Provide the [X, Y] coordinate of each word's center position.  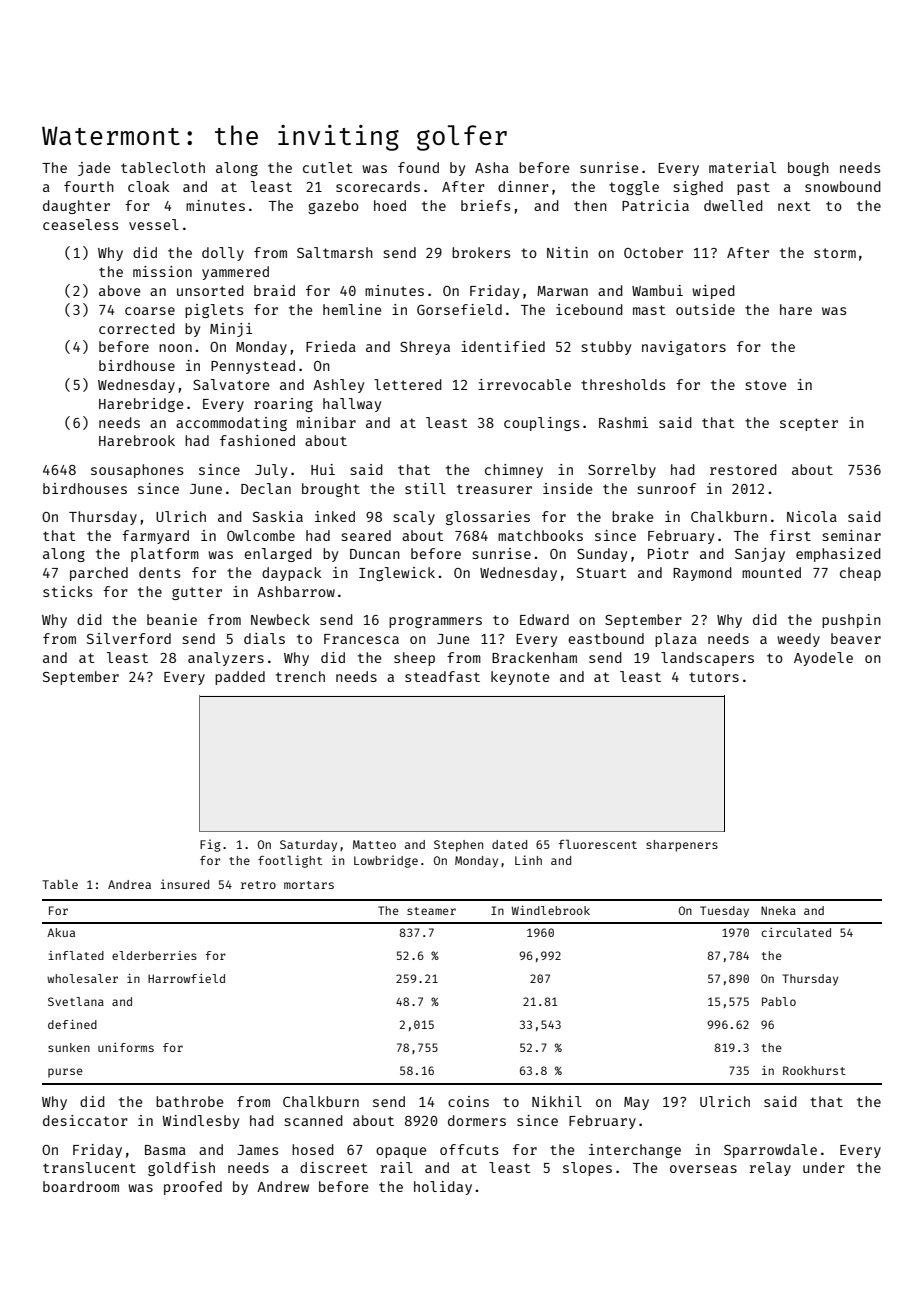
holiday [443, 1188]
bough [808, 169]
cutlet [328, 167]
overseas [703, 1169]
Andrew [283, 1186]
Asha [492, 167]
